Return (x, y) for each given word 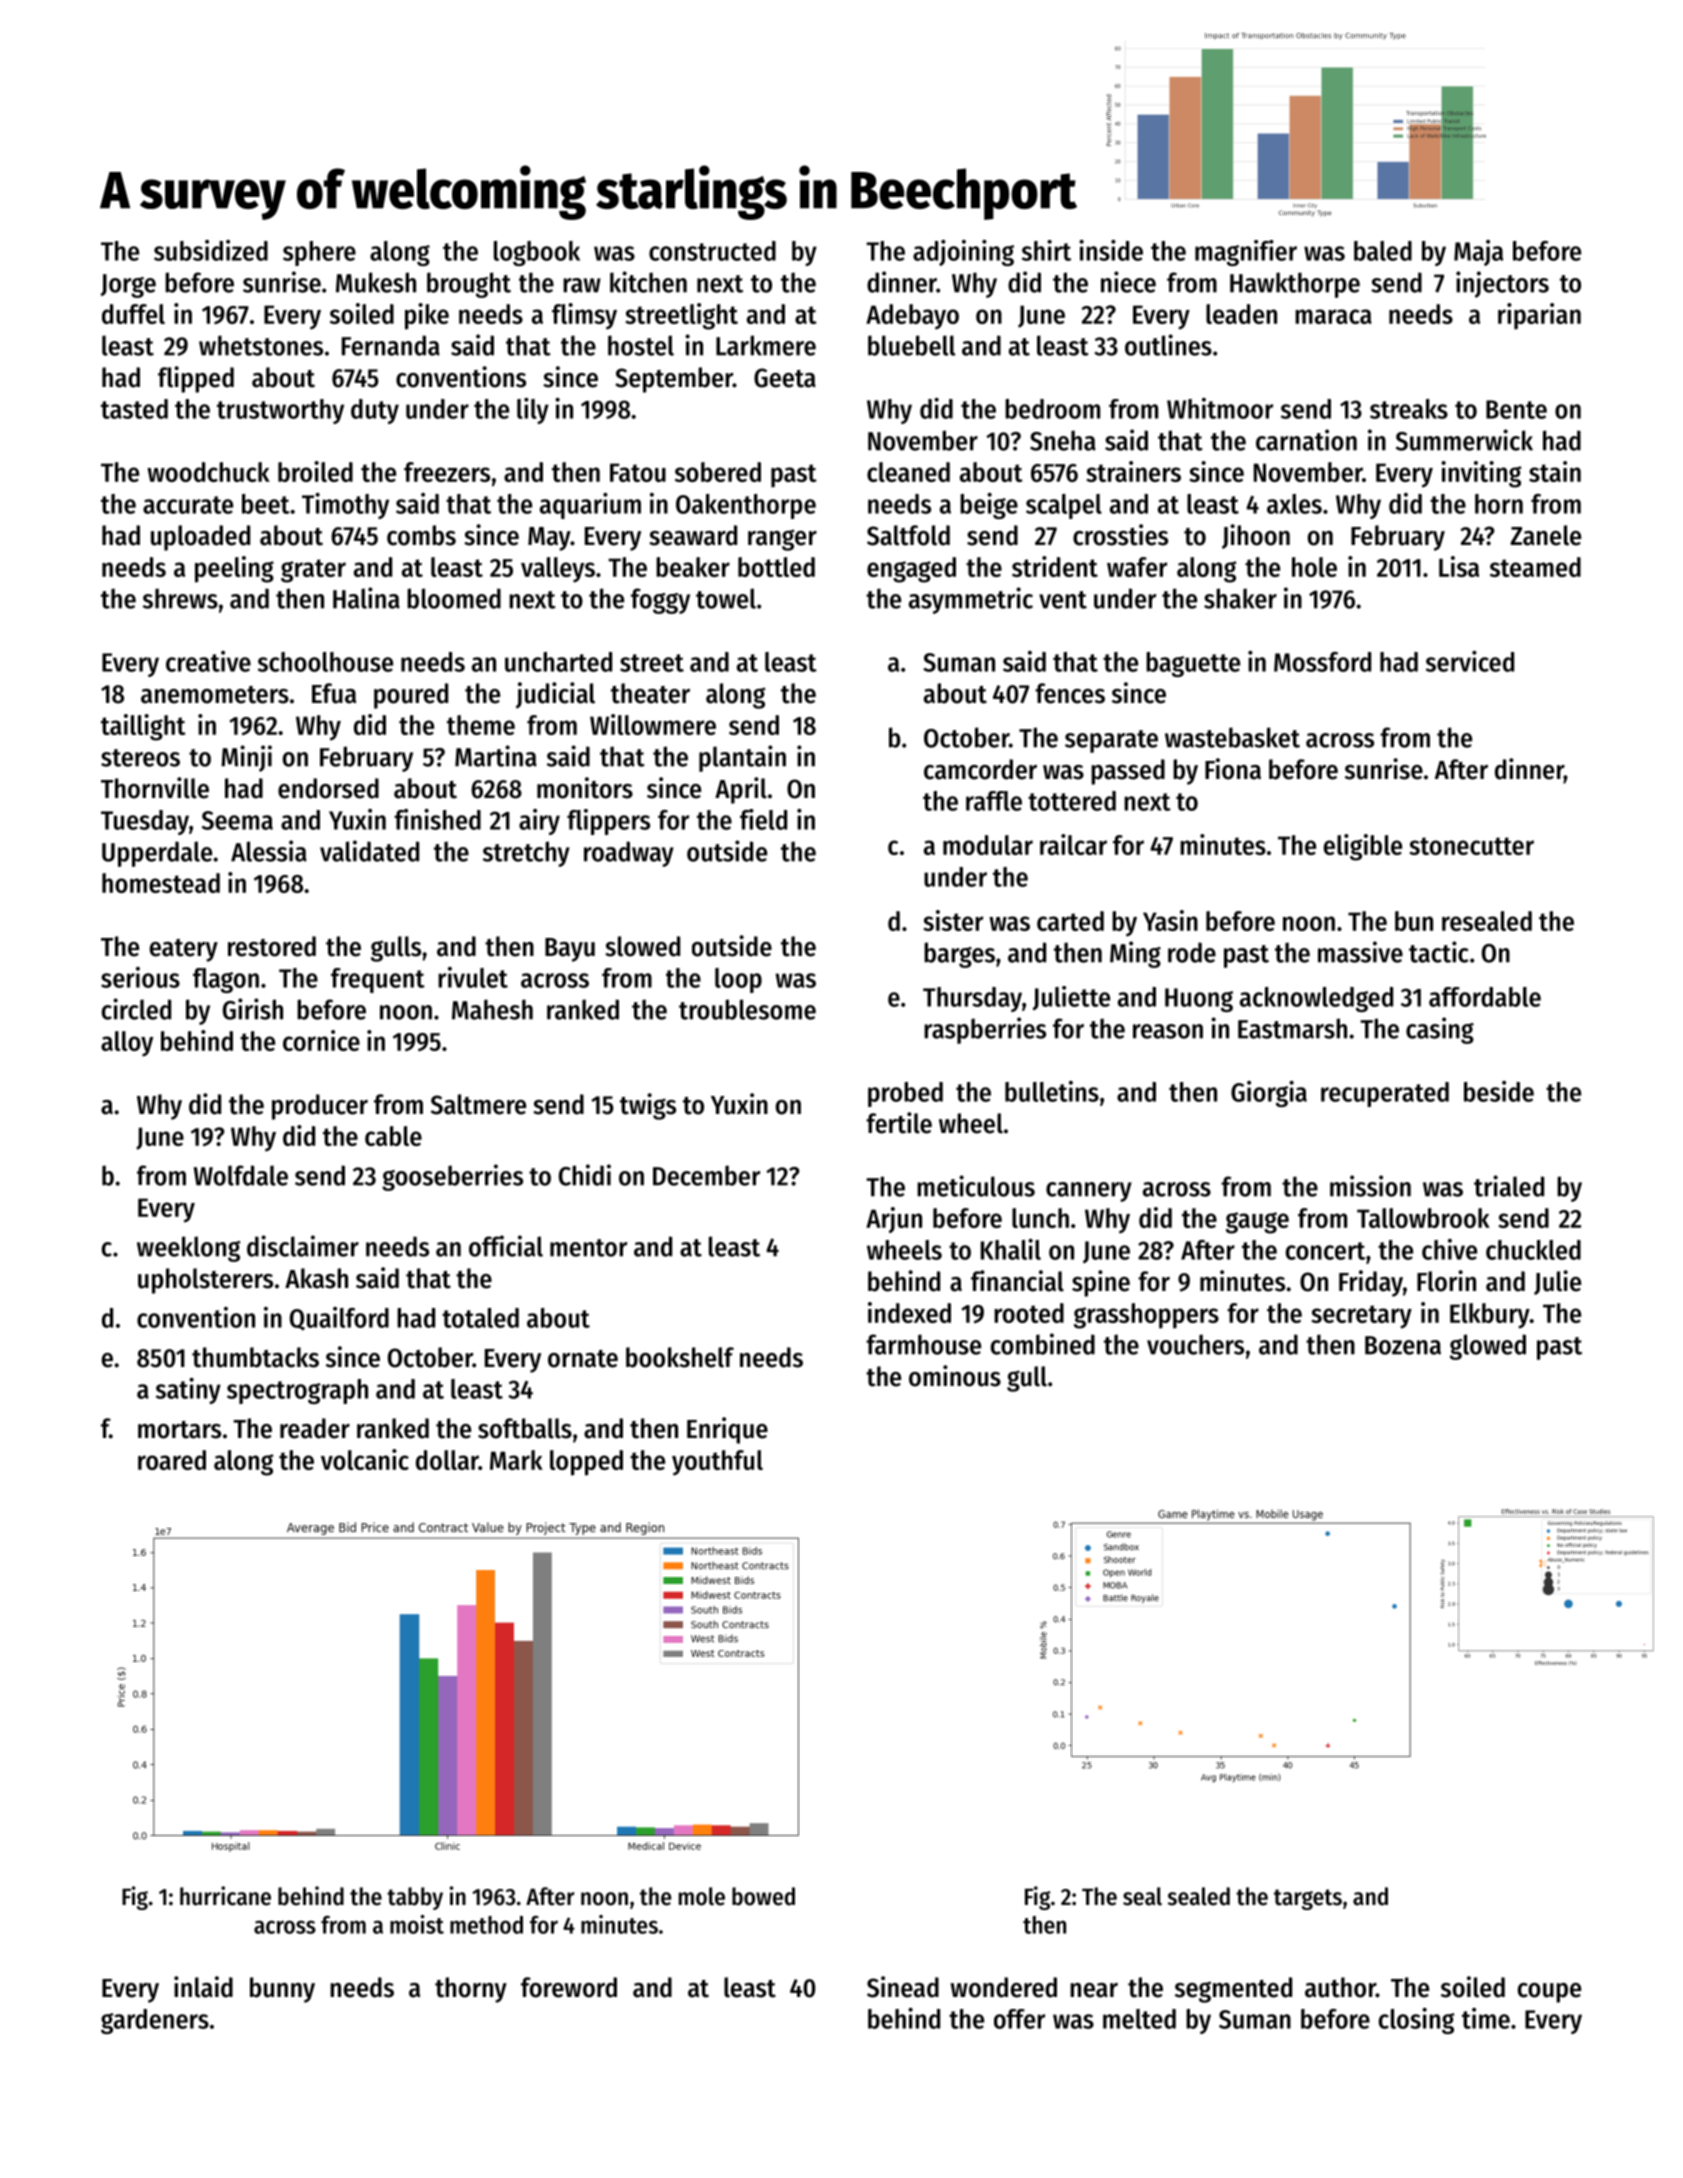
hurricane (225, 1896)
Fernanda (391, 345)
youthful (717, 1463)
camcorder (980, 769)
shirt (1046, 250)
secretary (1361, 1317)
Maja (1478, 253)
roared (172, 1460)
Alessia (269, 851)
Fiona (1233, 769)
